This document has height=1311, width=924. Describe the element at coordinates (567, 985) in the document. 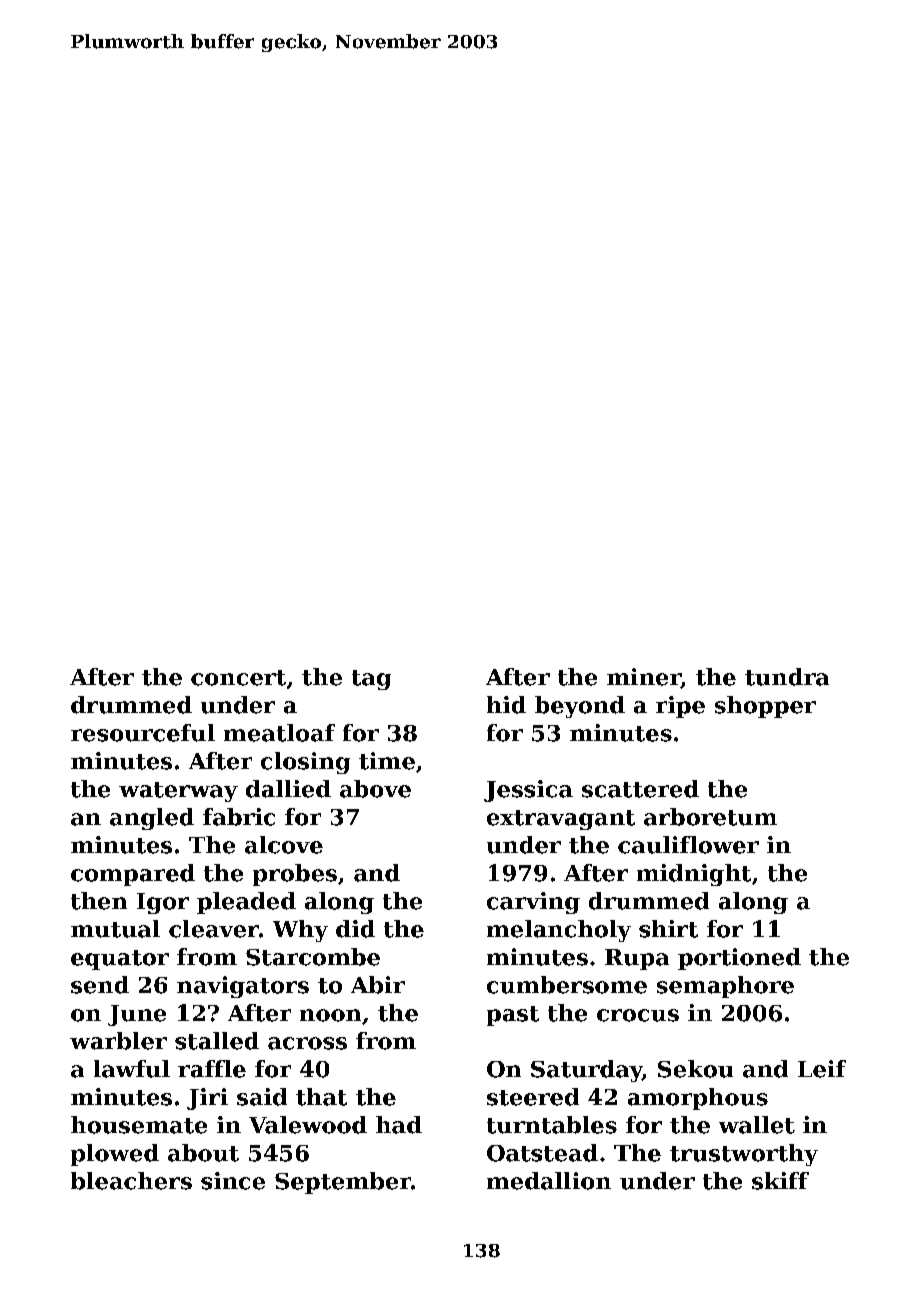

I see `cumbersome` at that location.
